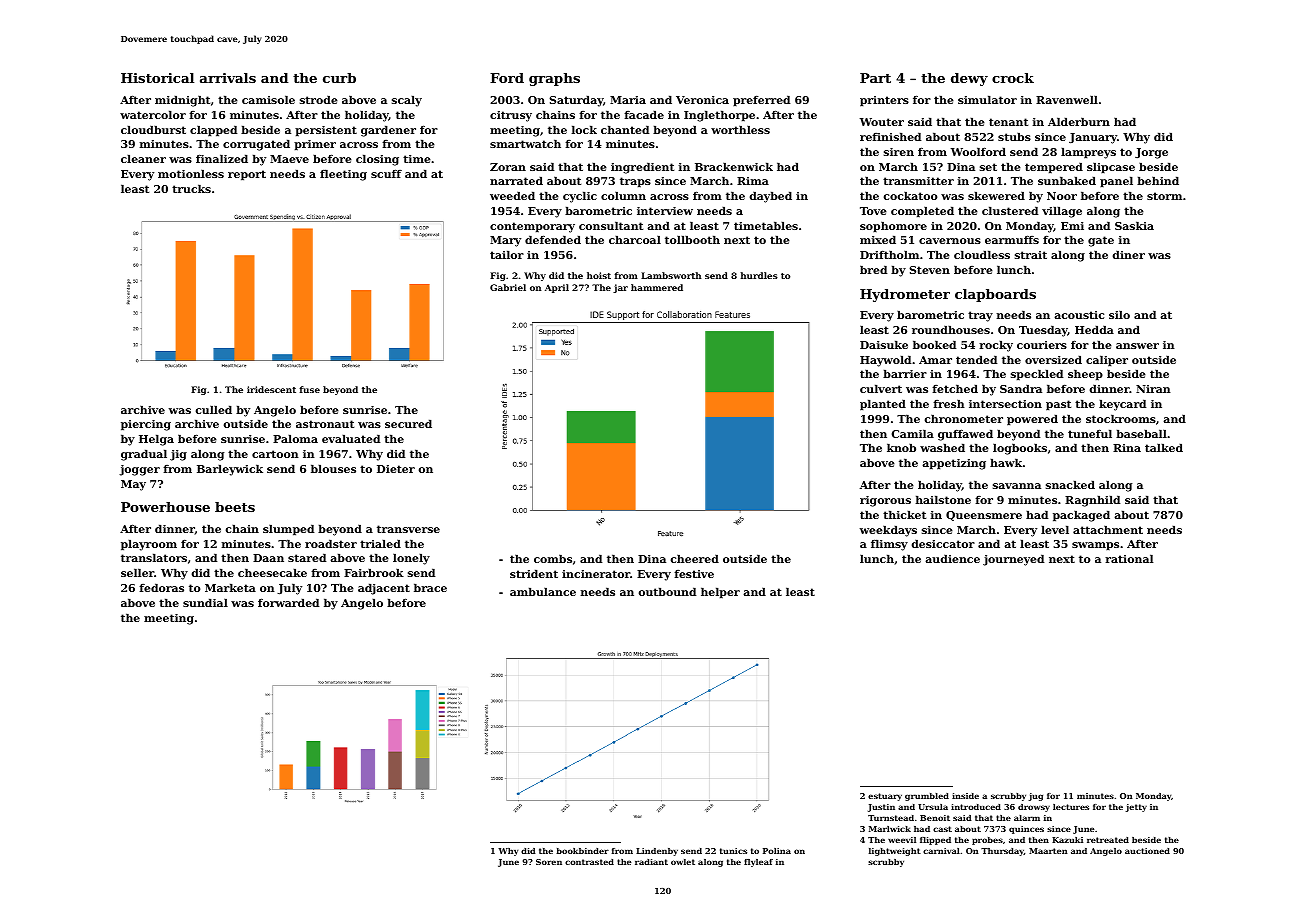  I want to click on rigorous, so click(885, 501).
